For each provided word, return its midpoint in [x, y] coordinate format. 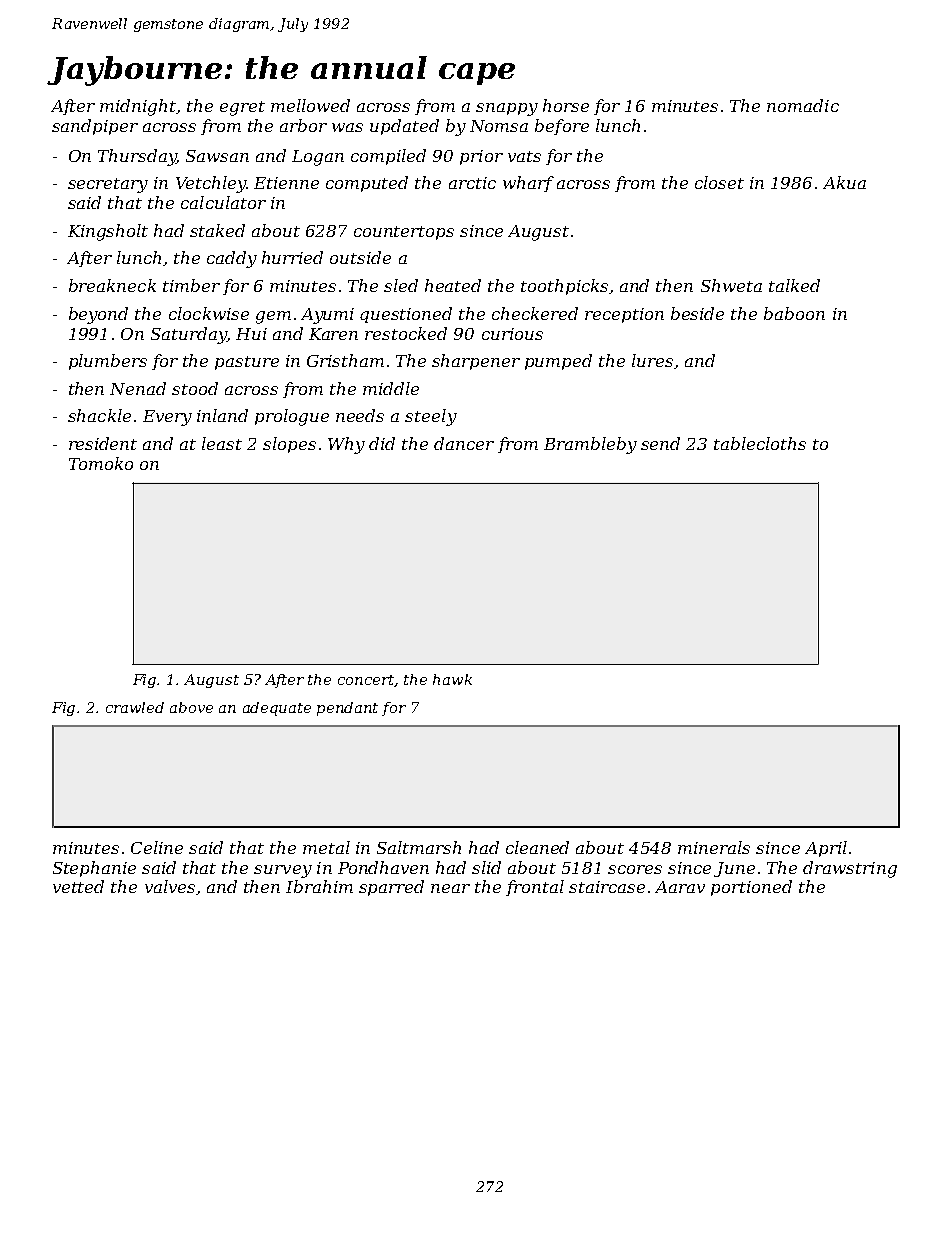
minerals [714, 847]
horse [566, 105]
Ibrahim [319, 886]
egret [242, 108]
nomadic [803, 105]
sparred [391, 888]
